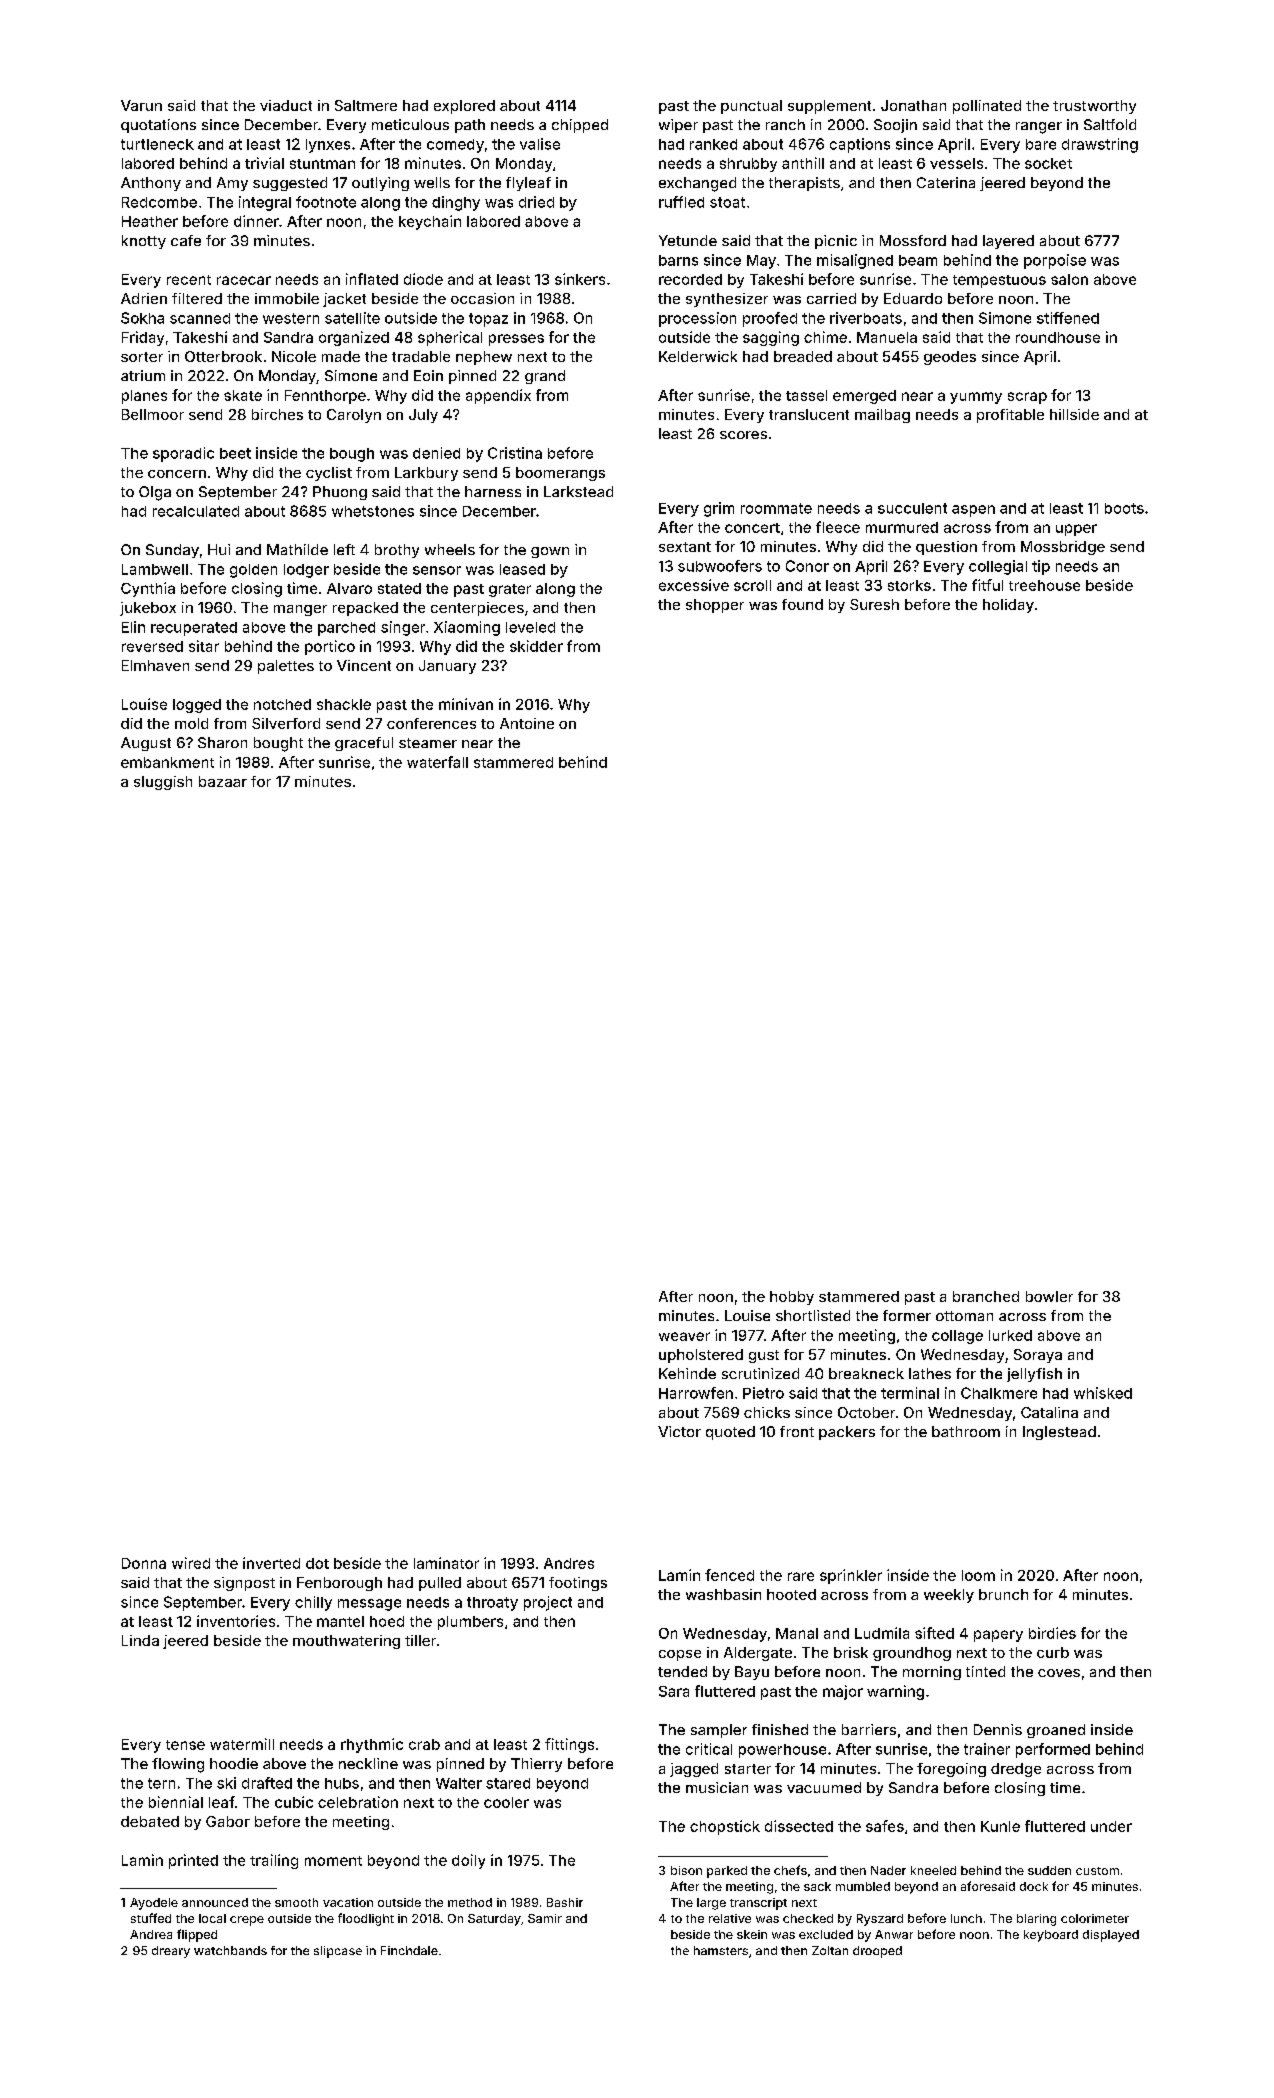 Image resolution: width=1274 pixels, height=2098 pixels. What do you see at coordinates (874, 604) in the screenshot?
I see `Suresh` at bounding box center [874, 604].
